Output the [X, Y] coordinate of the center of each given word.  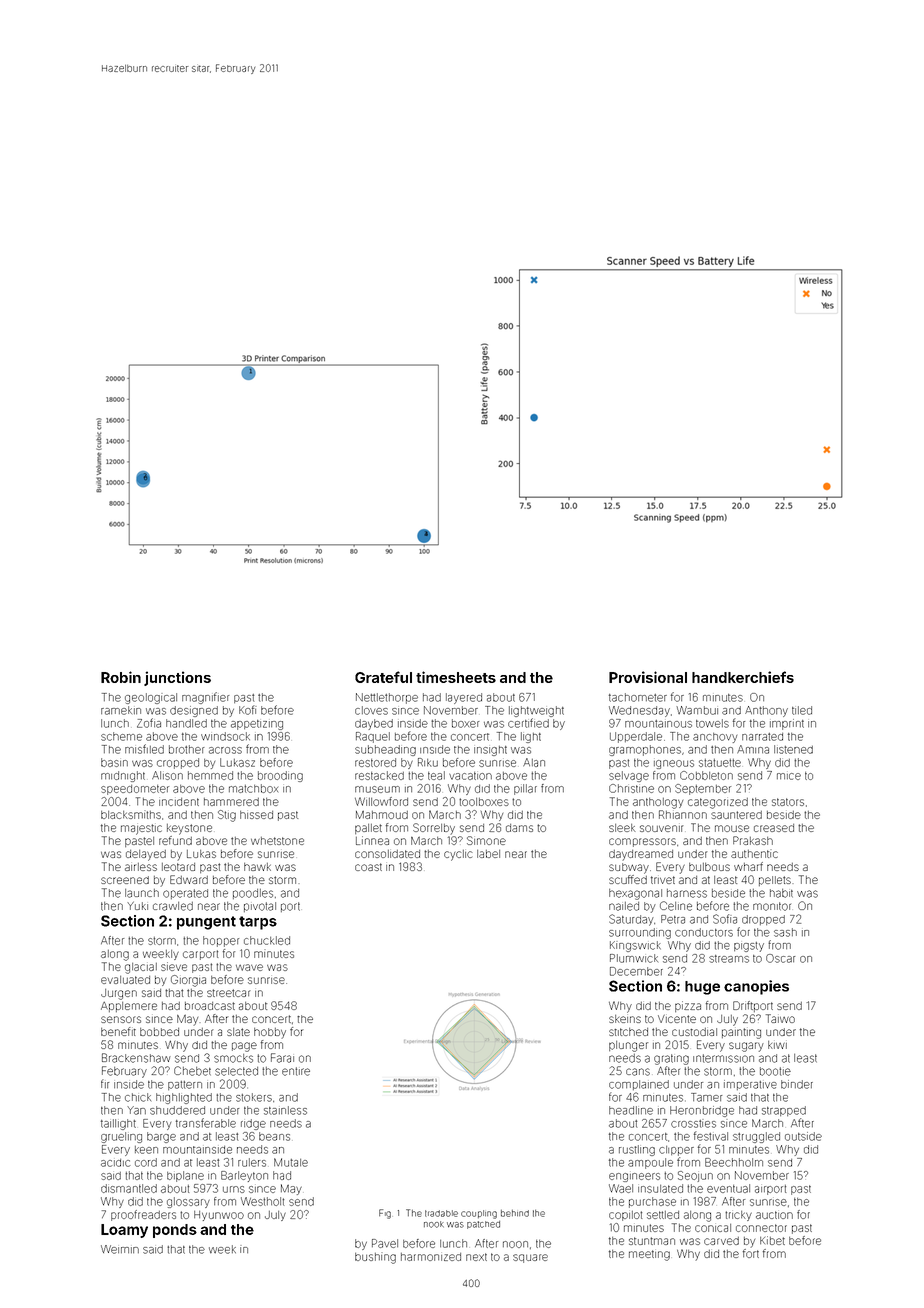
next [476, 1257]
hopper [221, 941]
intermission [723, 1058]
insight [490, 751]
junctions [177, 678]
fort [751, 1253]
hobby [270, 1033]
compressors [642, 842]
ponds [175, 1231]
